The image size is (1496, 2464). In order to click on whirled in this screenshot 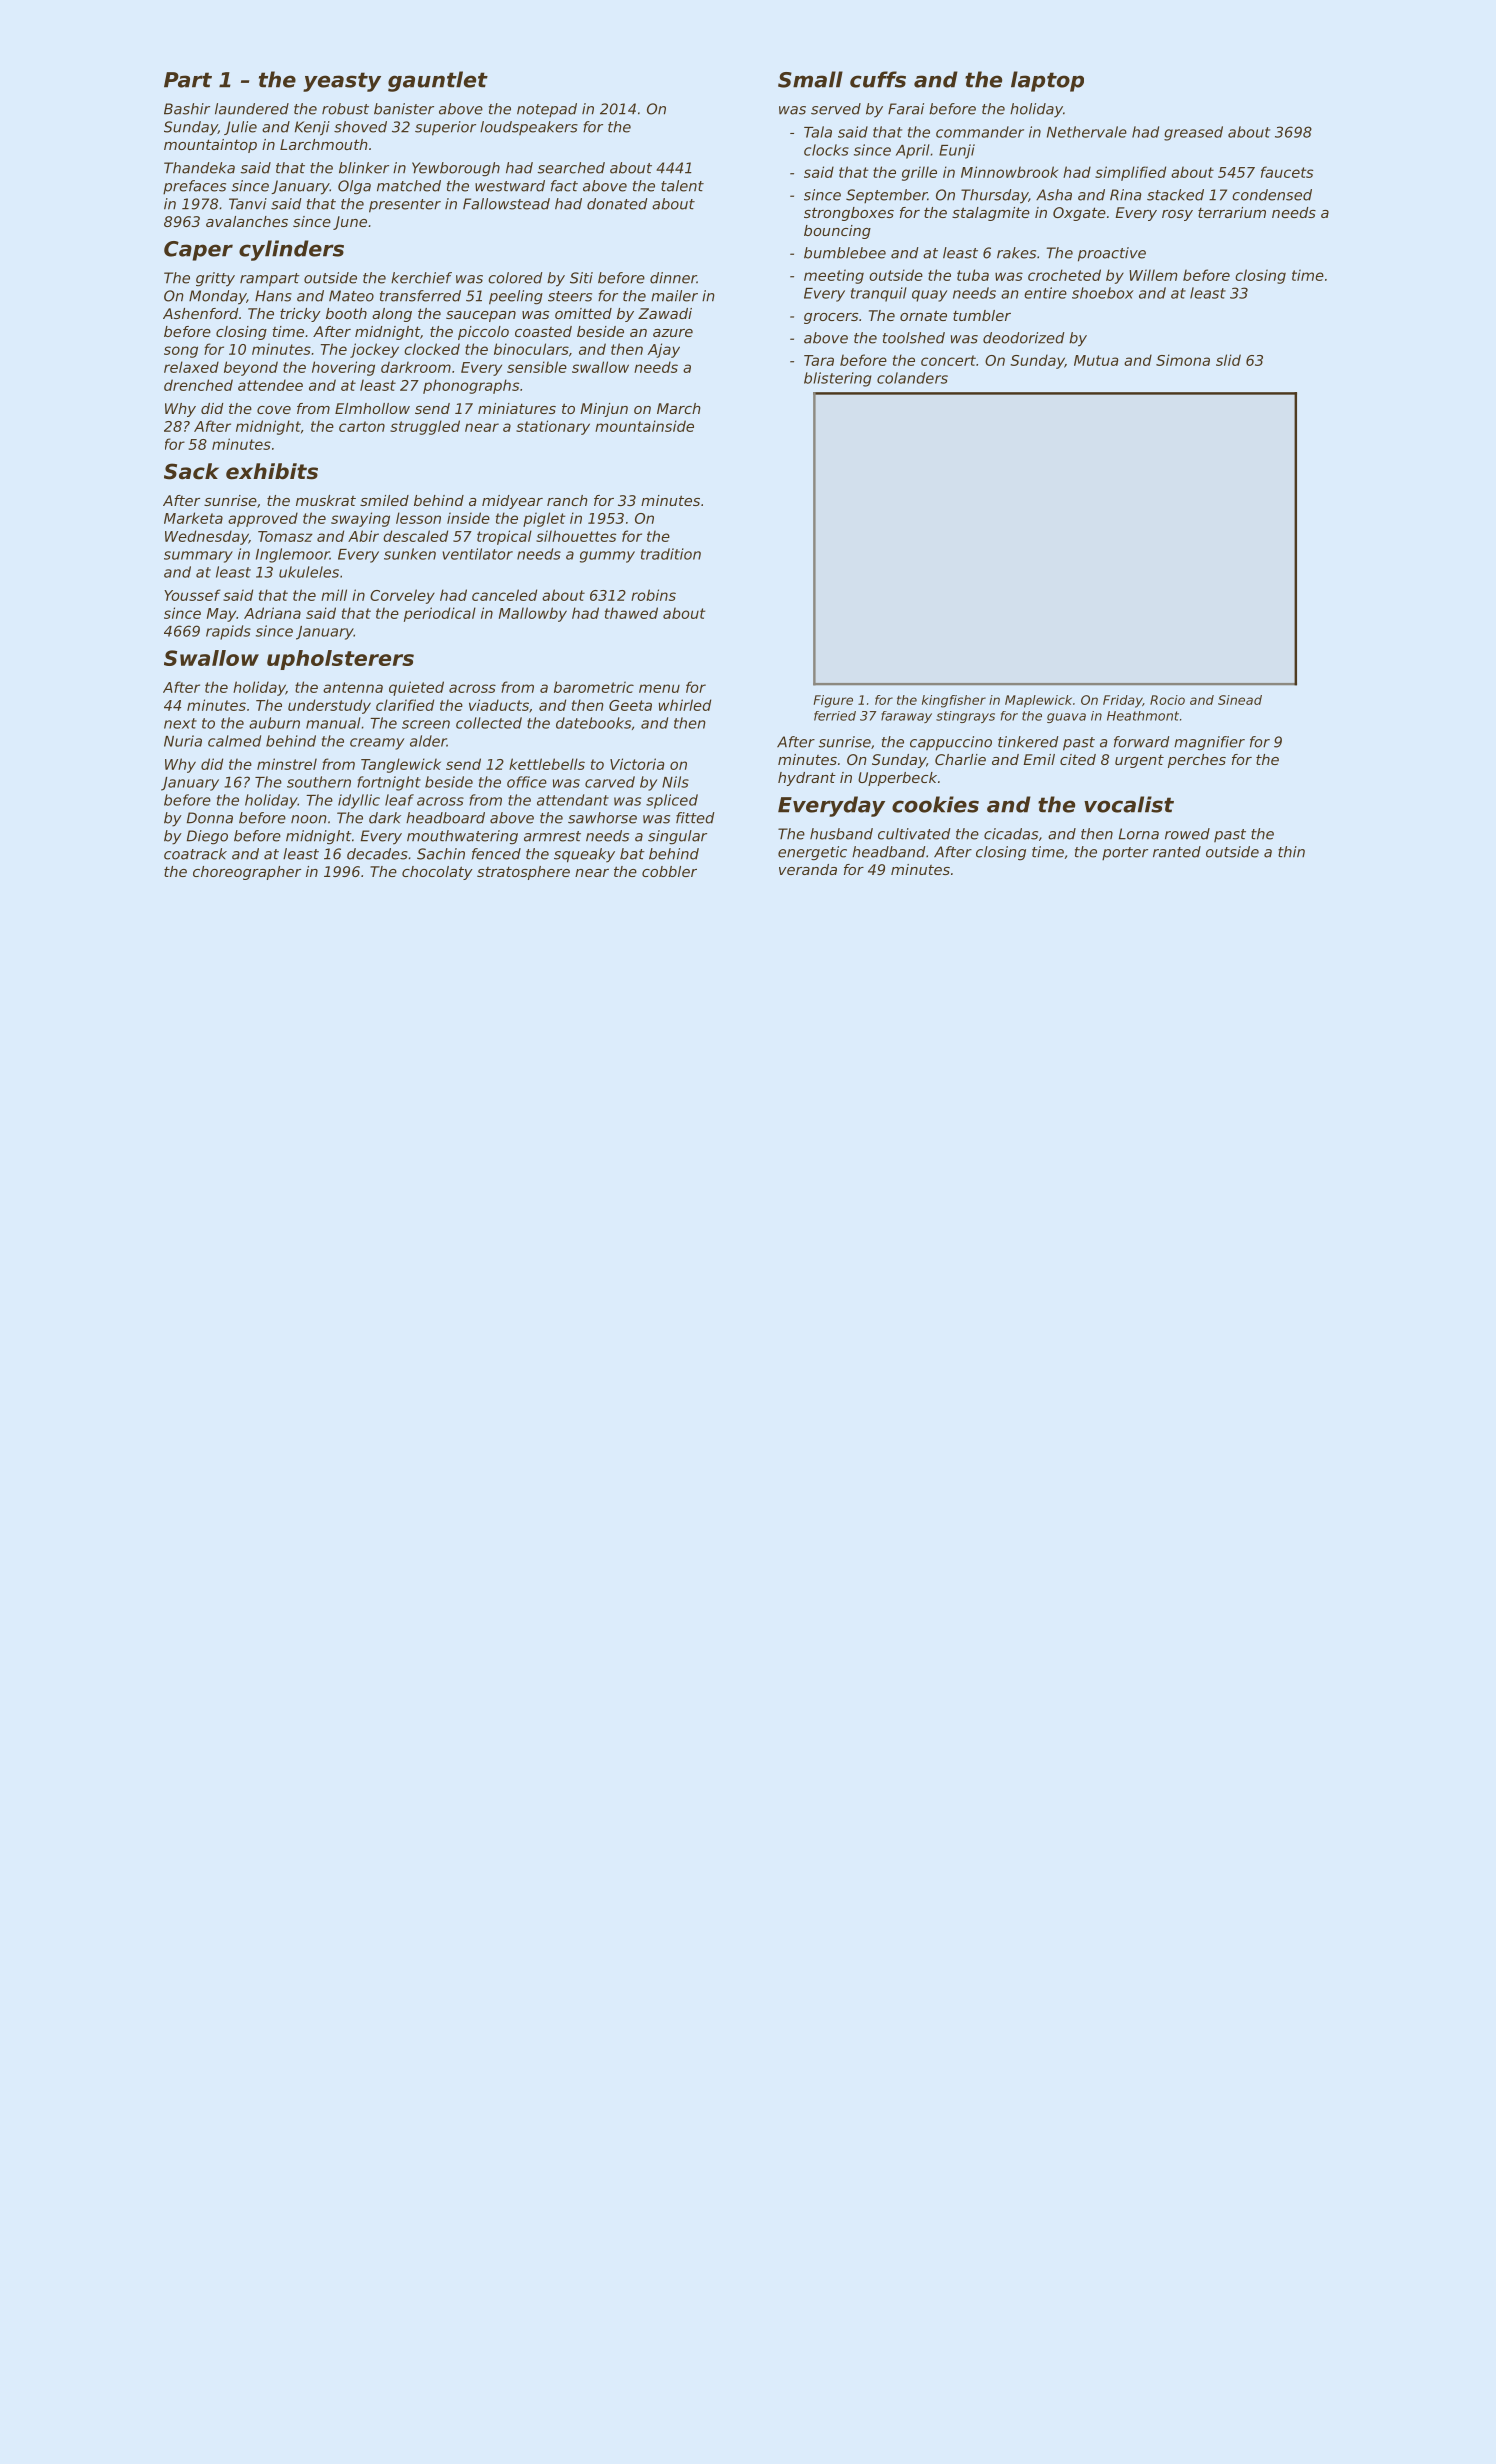, I will do `click(685, 705)`.
